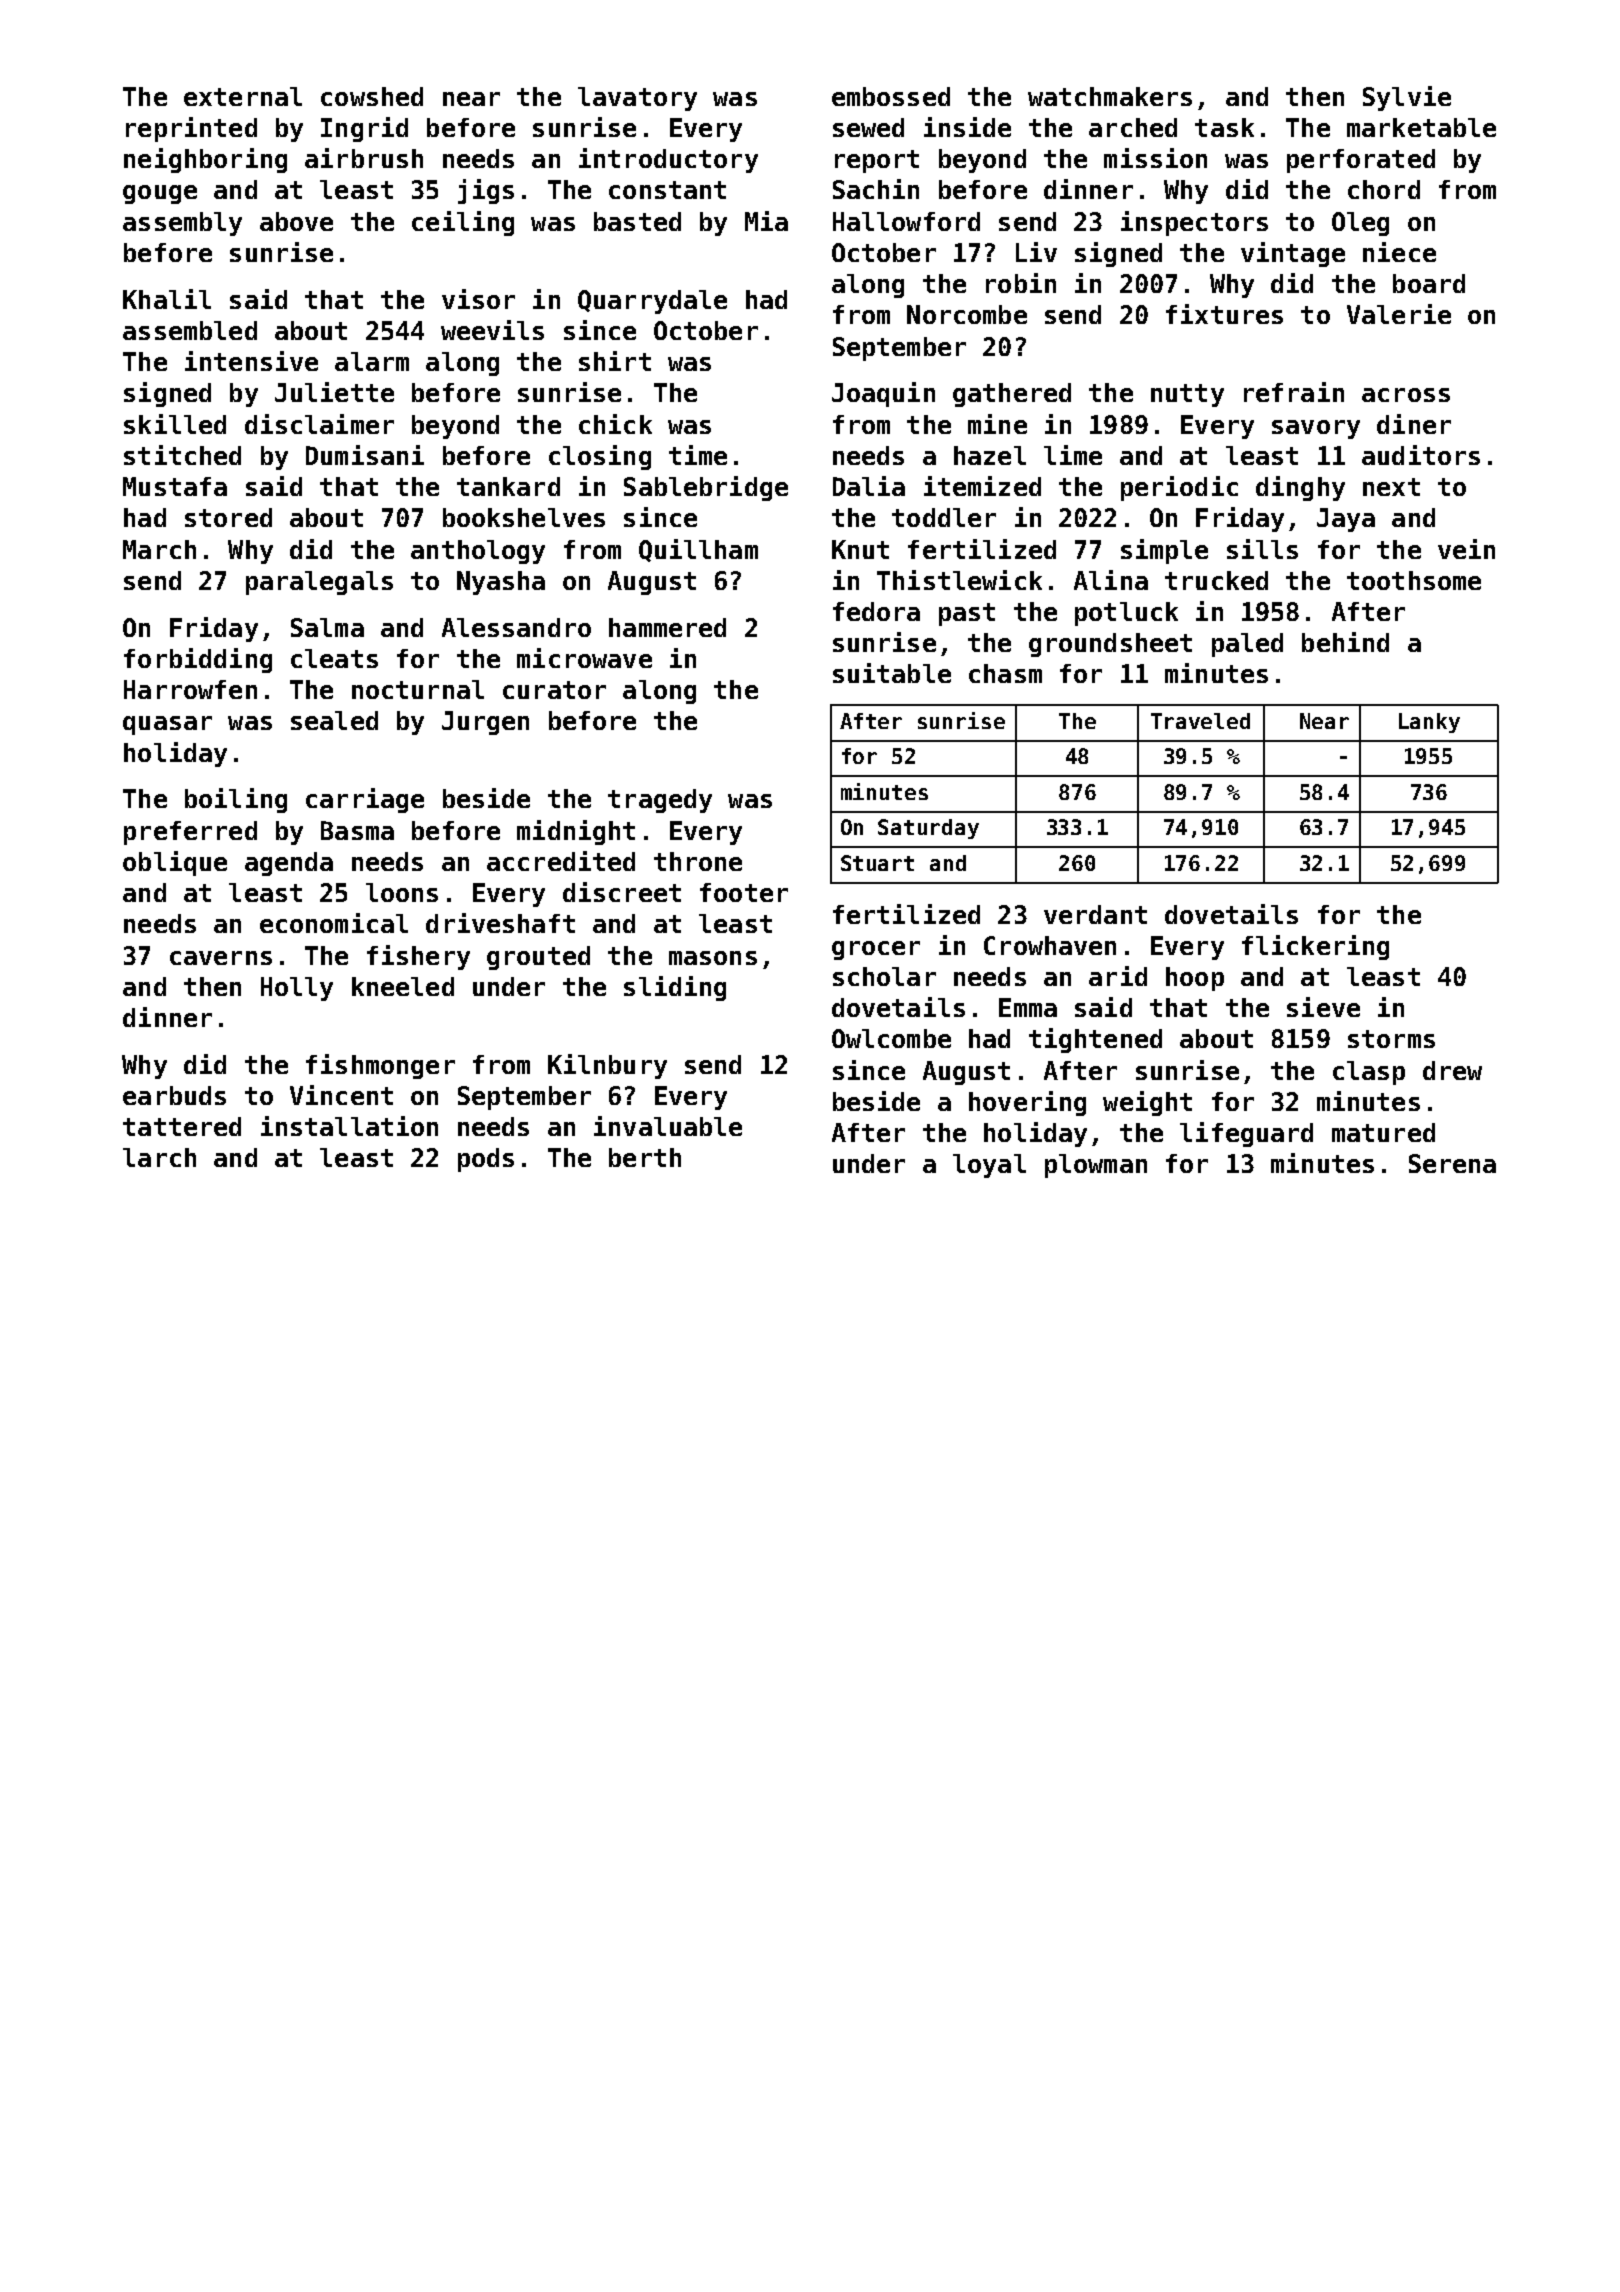 Image resolution: width=1620 pixels, height=2292 pixels. What do you see at coordinates (1315, 947) in the image?
I see `flickering` at bounding box center [1315, 947].
